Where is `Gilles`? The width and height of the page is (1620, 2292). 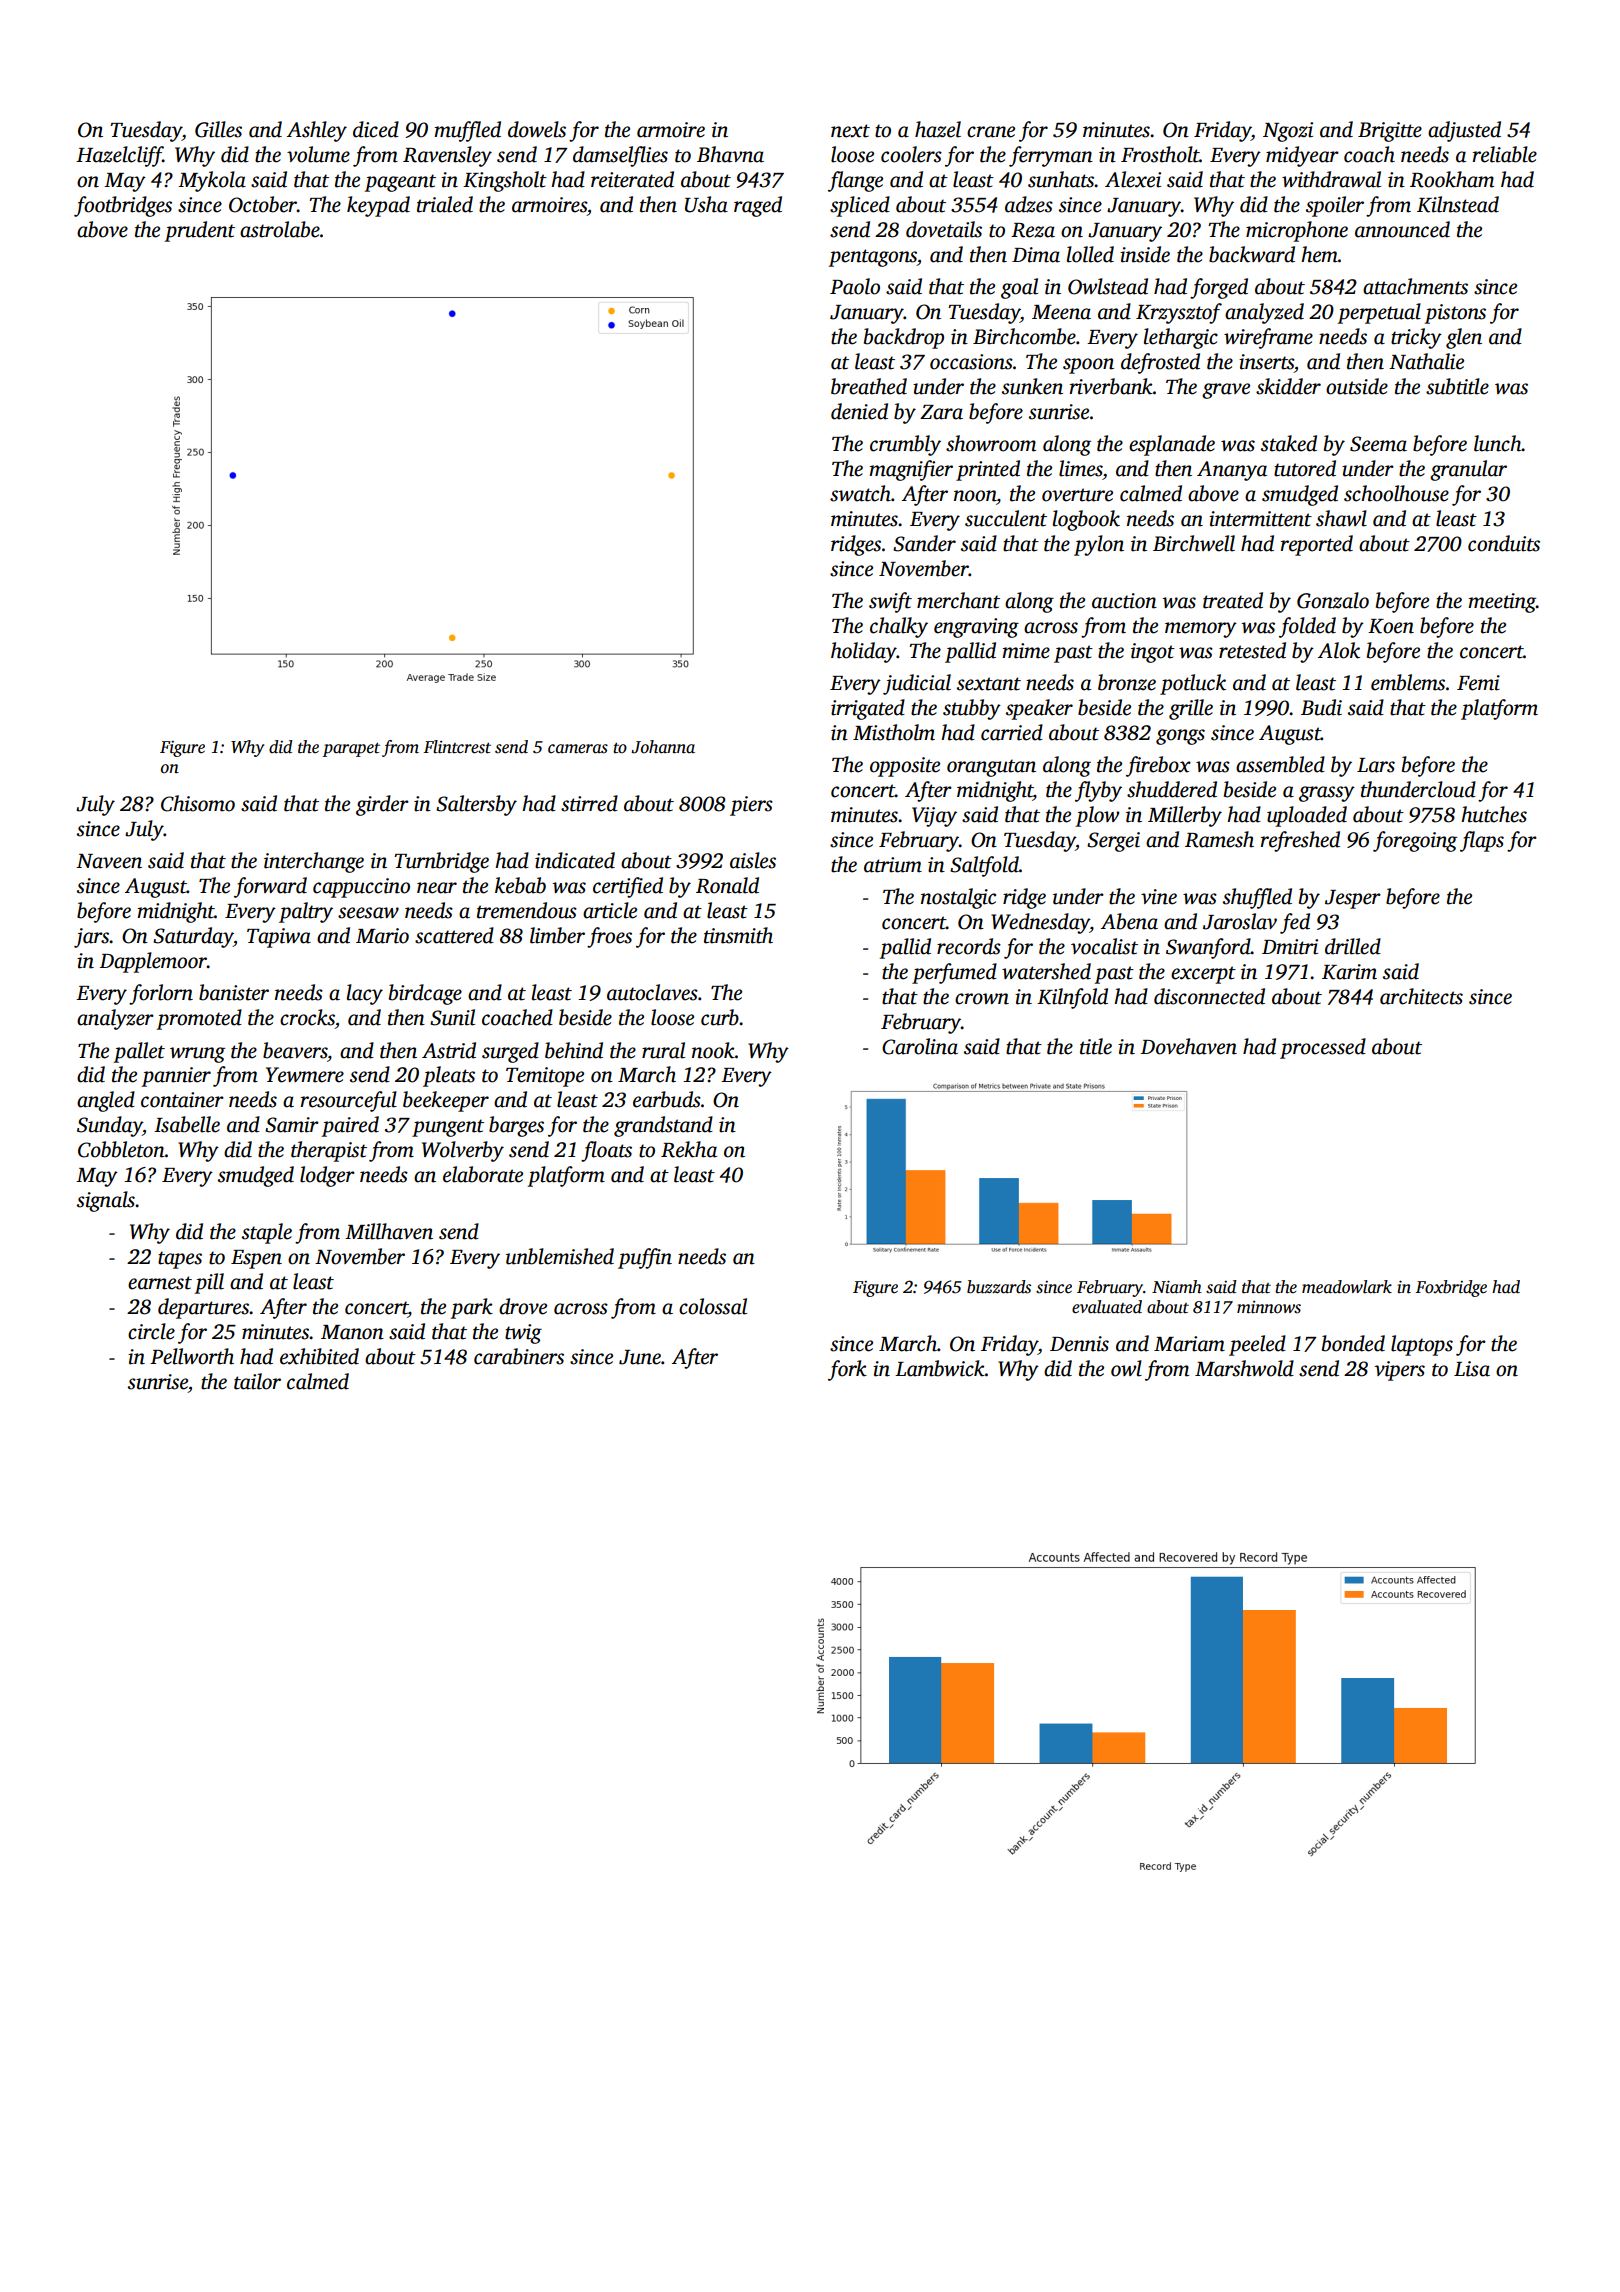 Gilles is located at coordinates (218, 129).
